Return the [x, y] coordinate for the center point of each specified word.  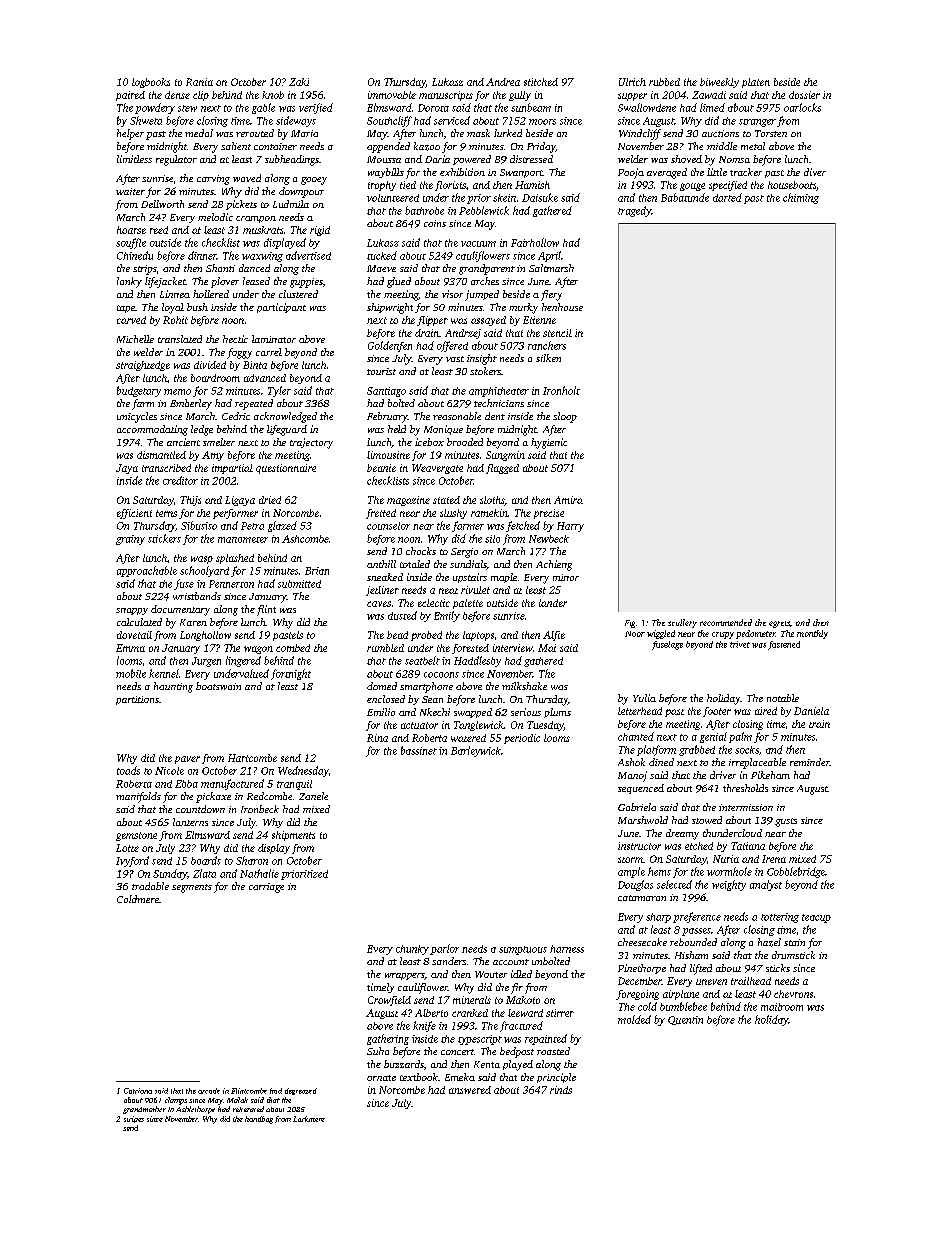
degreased [301, 1091]
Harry [570, 527]
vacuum [478, 244]
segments [192, 888]
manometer [243, 540]
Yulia [644, 698]
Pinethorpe [642, 969]
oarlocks [802, 107]
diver [815, 172]
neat [448, 591]
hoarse [131, 230]
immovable [392, 95]
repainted [546, 1039]
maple [504, 578]
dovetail [134, 635]
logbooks [151, 83]
